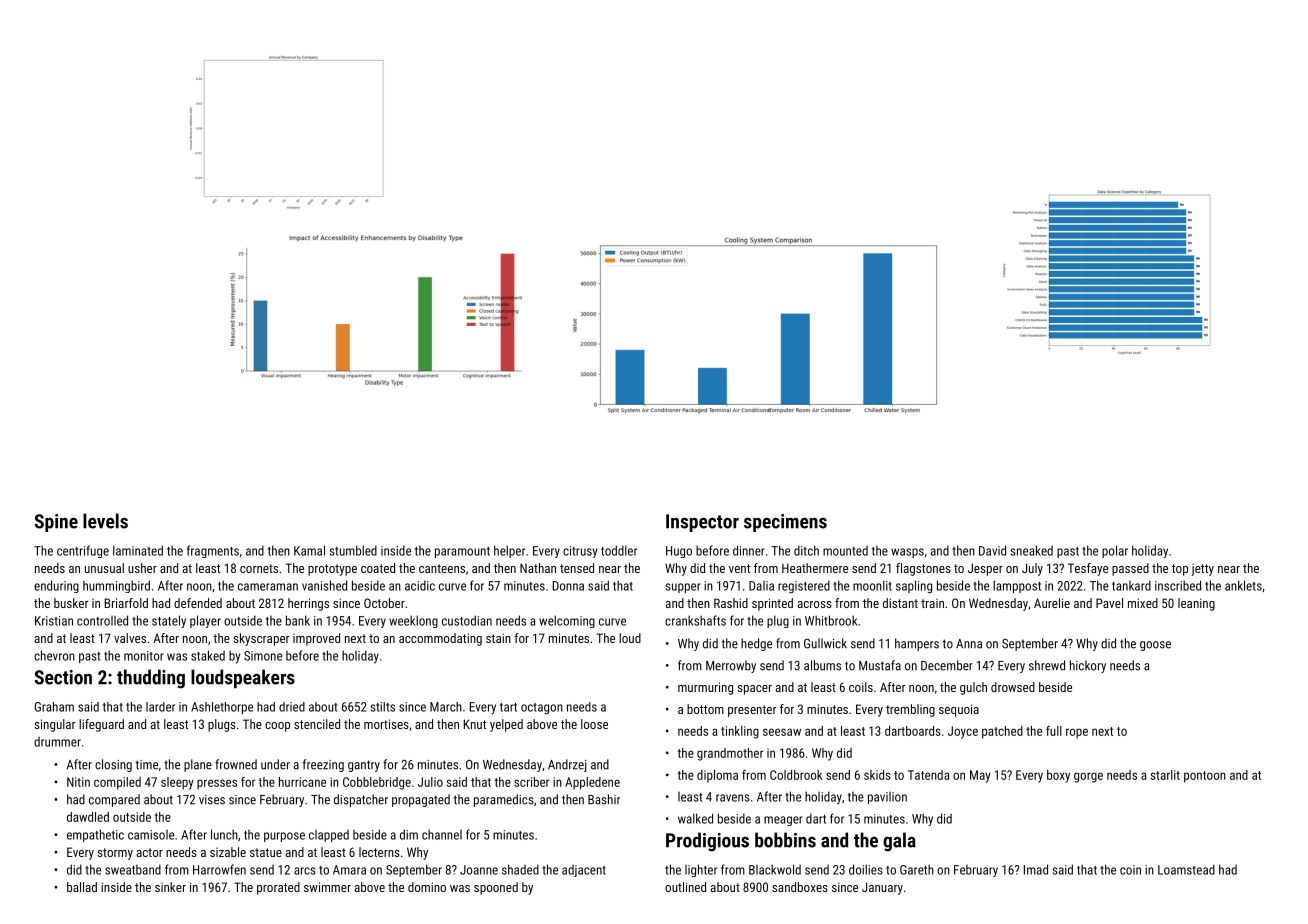 This page has width=1308, height=924. I want to click on full, so click(1054, 731).
